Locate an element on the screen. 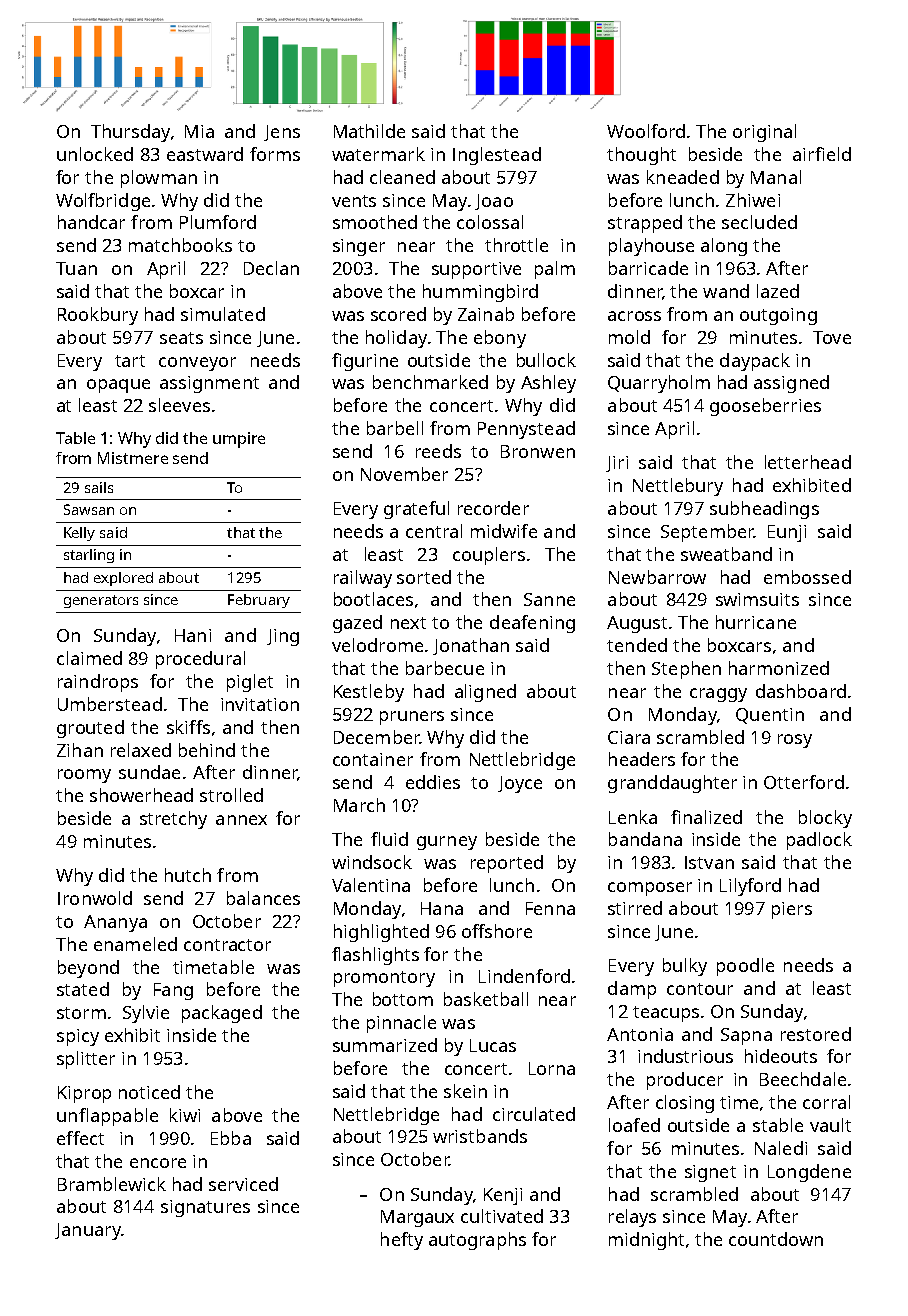  invitation is located at coordinates (260, 704).
